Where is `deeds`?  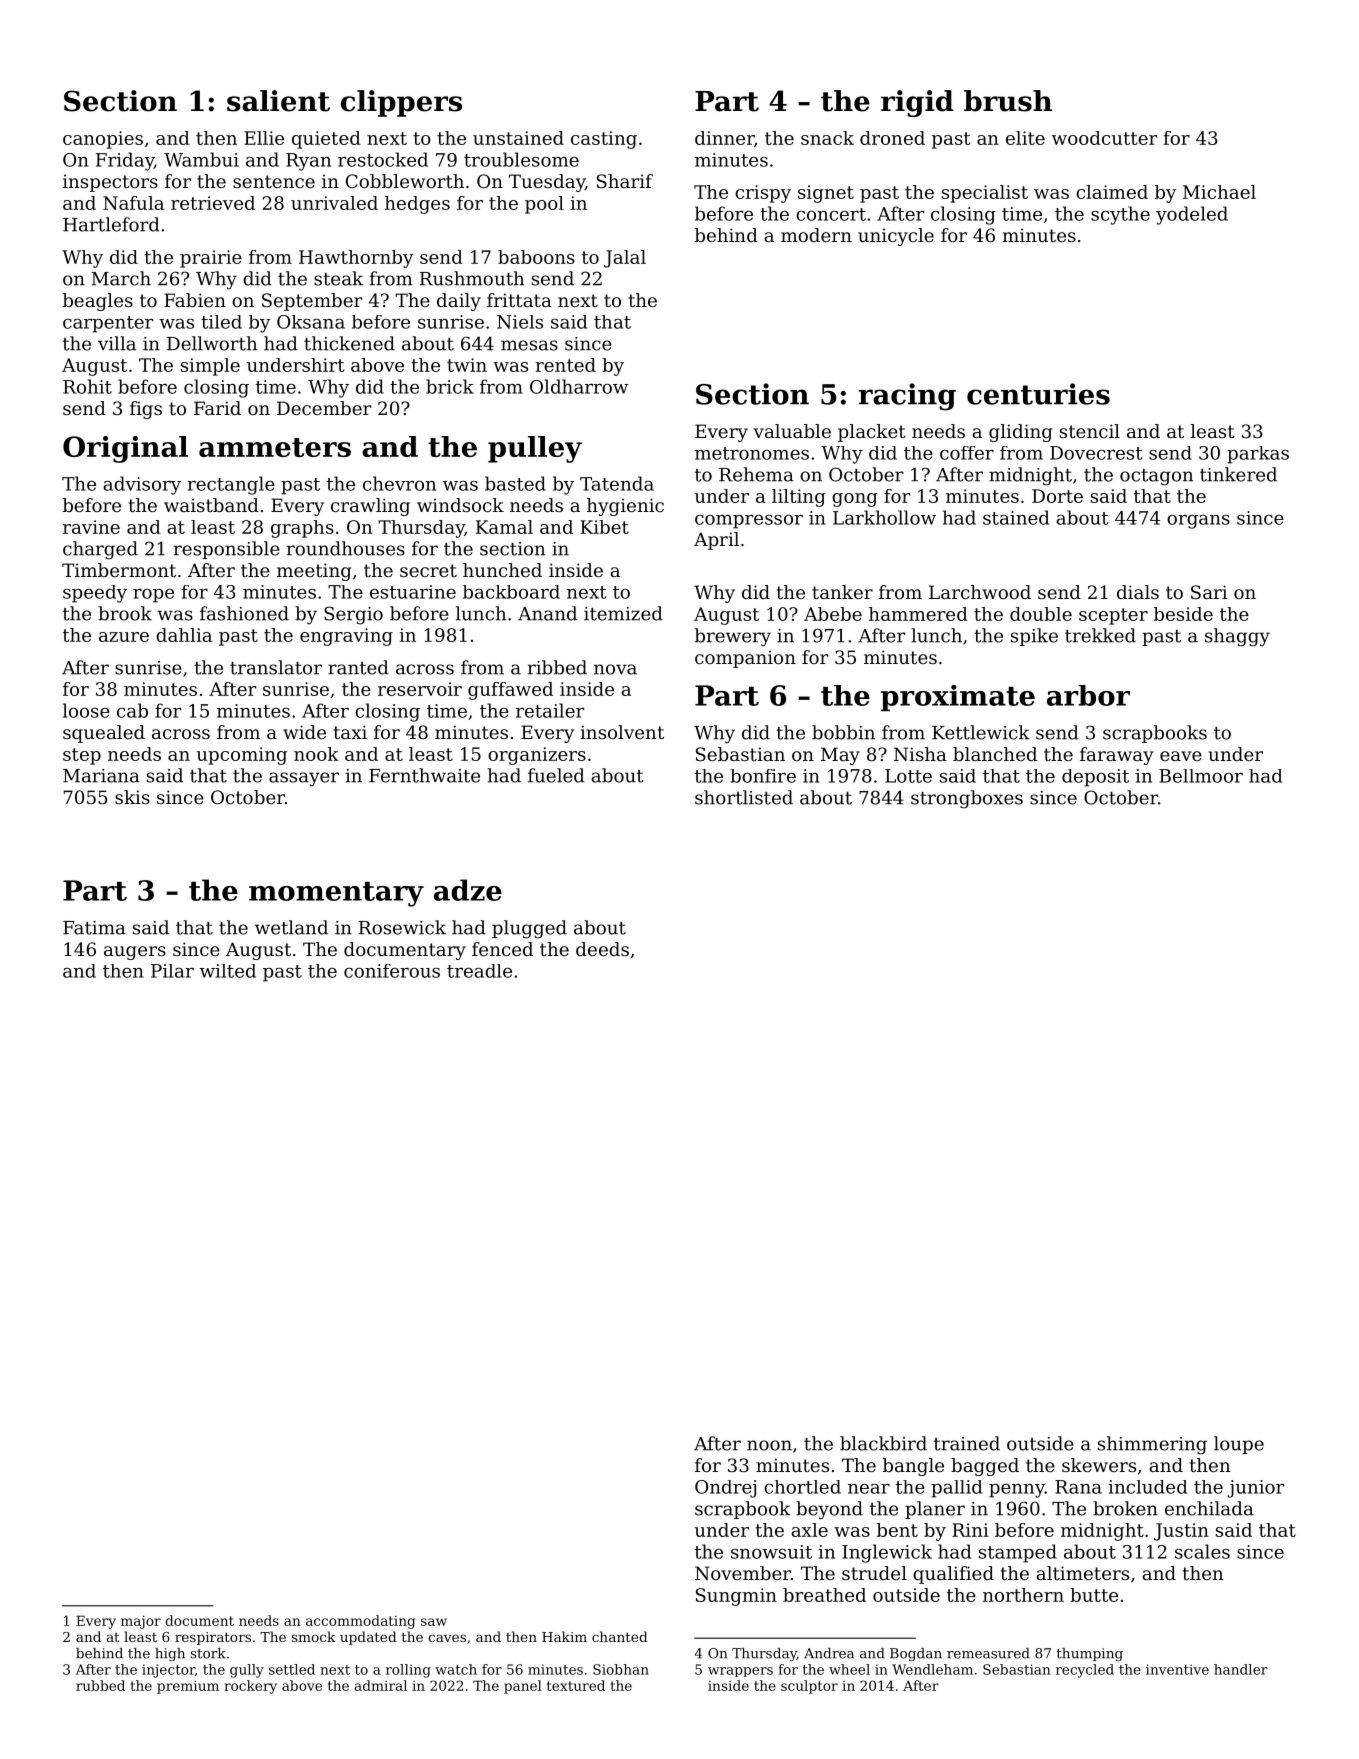 deeds is located at coordinates (602, 949).
